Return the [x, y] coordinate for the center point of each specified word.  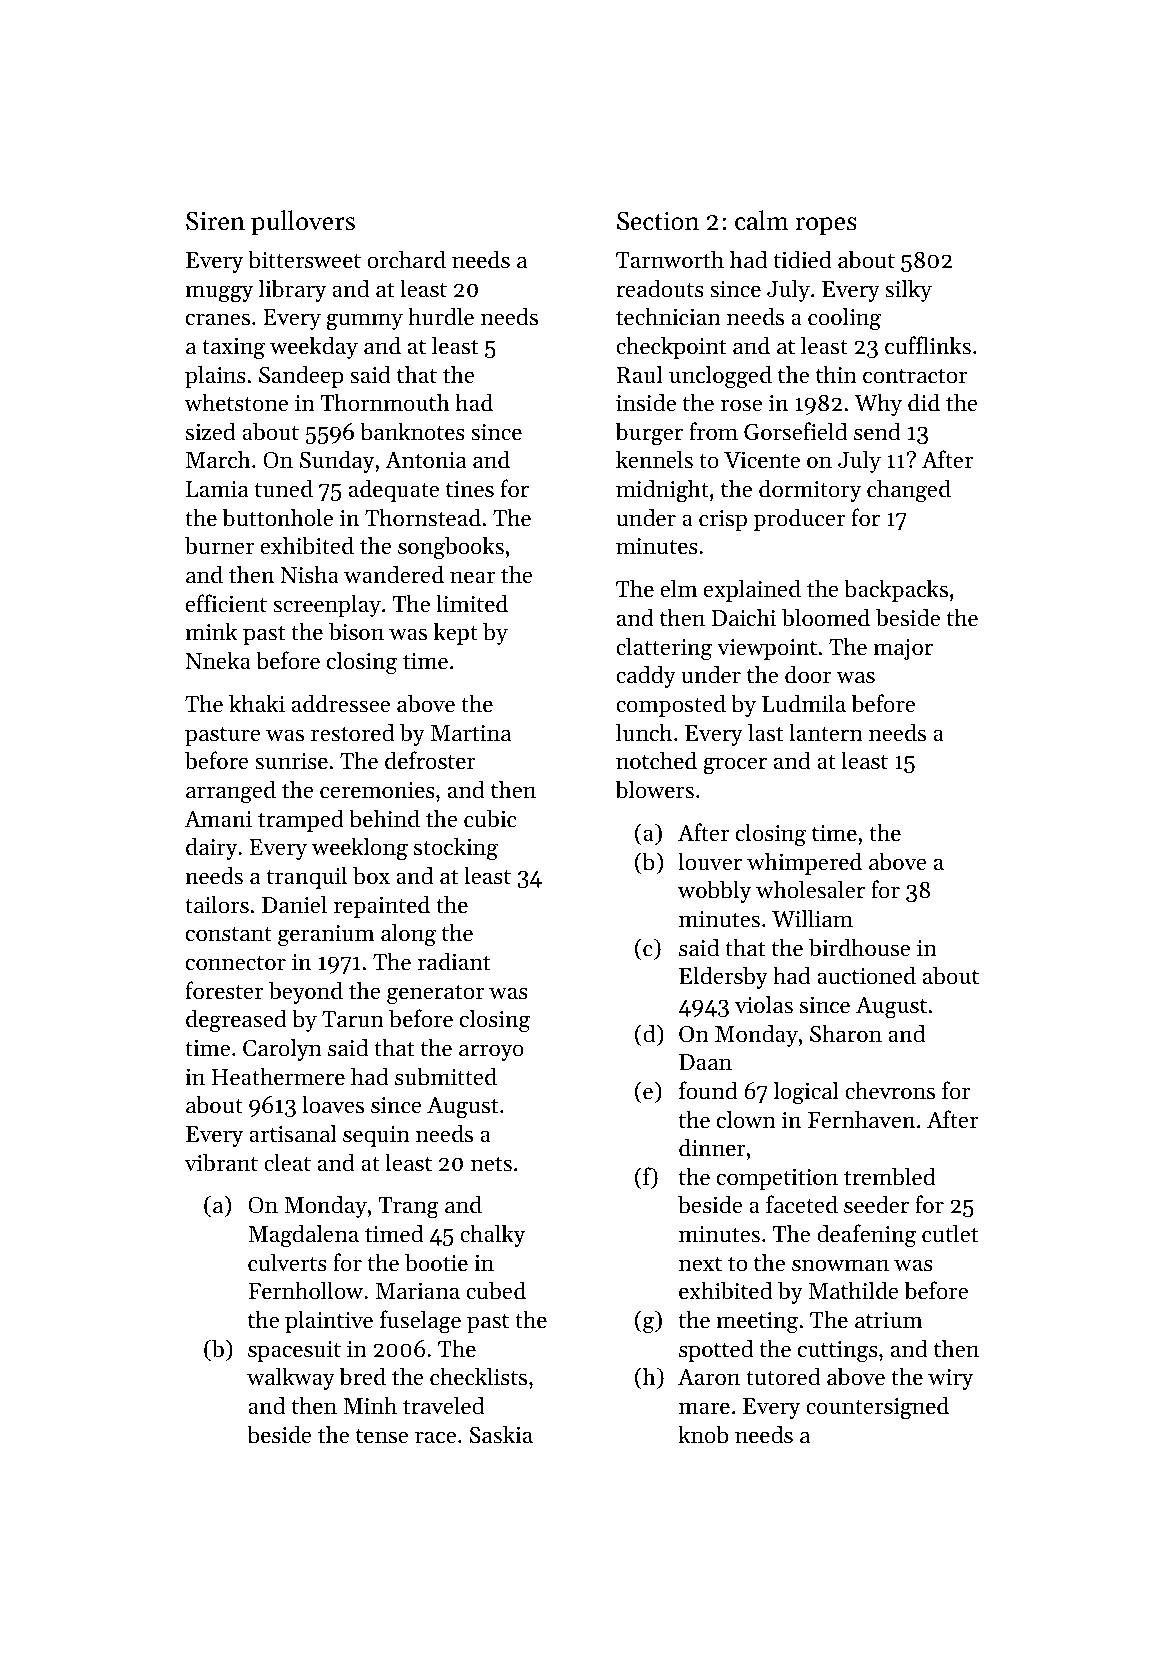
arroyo [491, 1052]
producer [799, 519]
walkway [291, 1378]
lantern [826, 732]
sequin [376, 1136]
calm [761, 220]
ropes [826, 226]
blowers [654, 789]
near [472, 577]
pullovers [303, 223]
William [812, 918]
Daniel [294, 904]
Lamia [217, 489]
